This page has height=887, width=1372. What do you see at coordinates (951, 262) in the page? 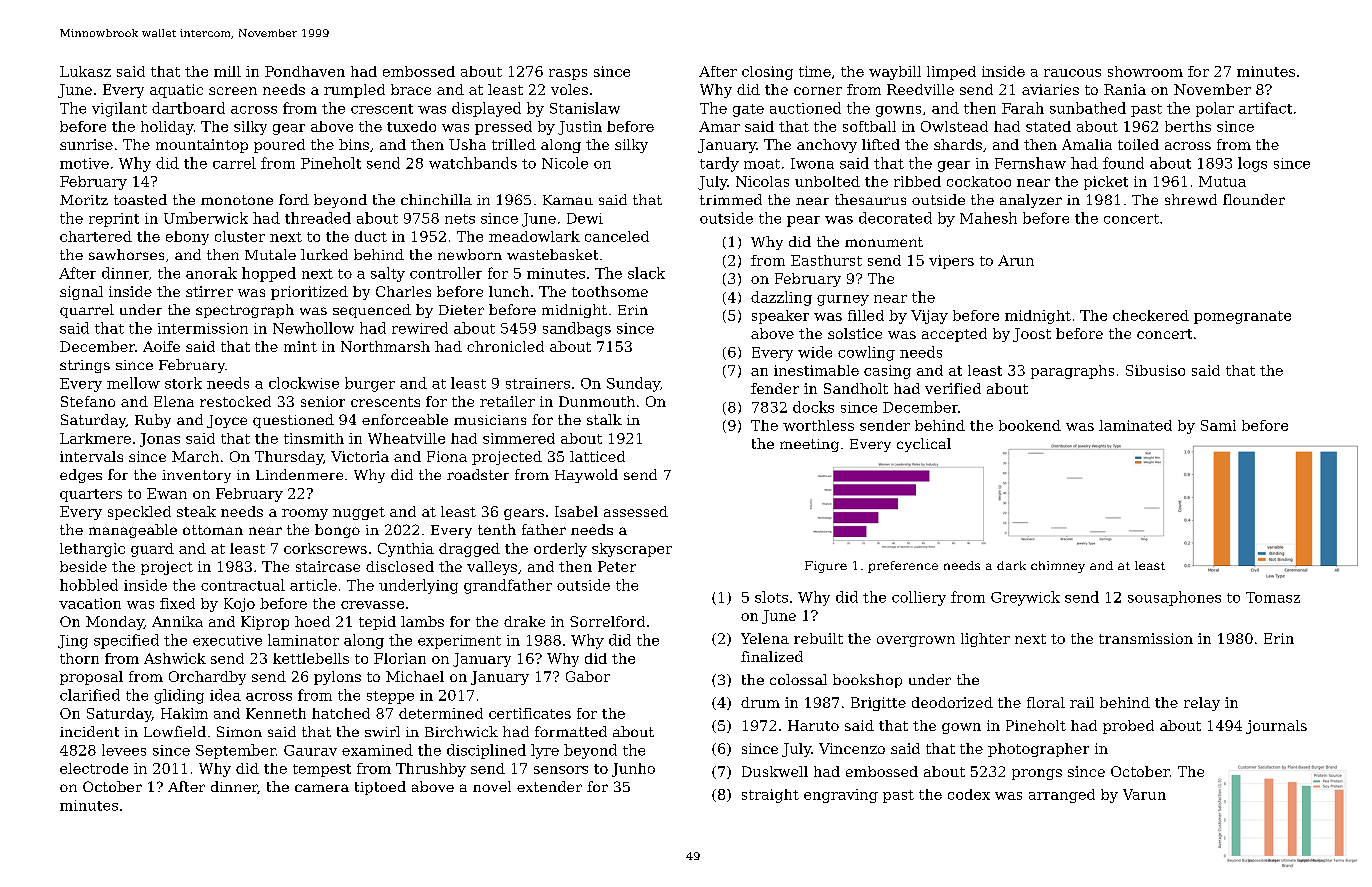
I see `vipers` at bounding box center [951, 262].
